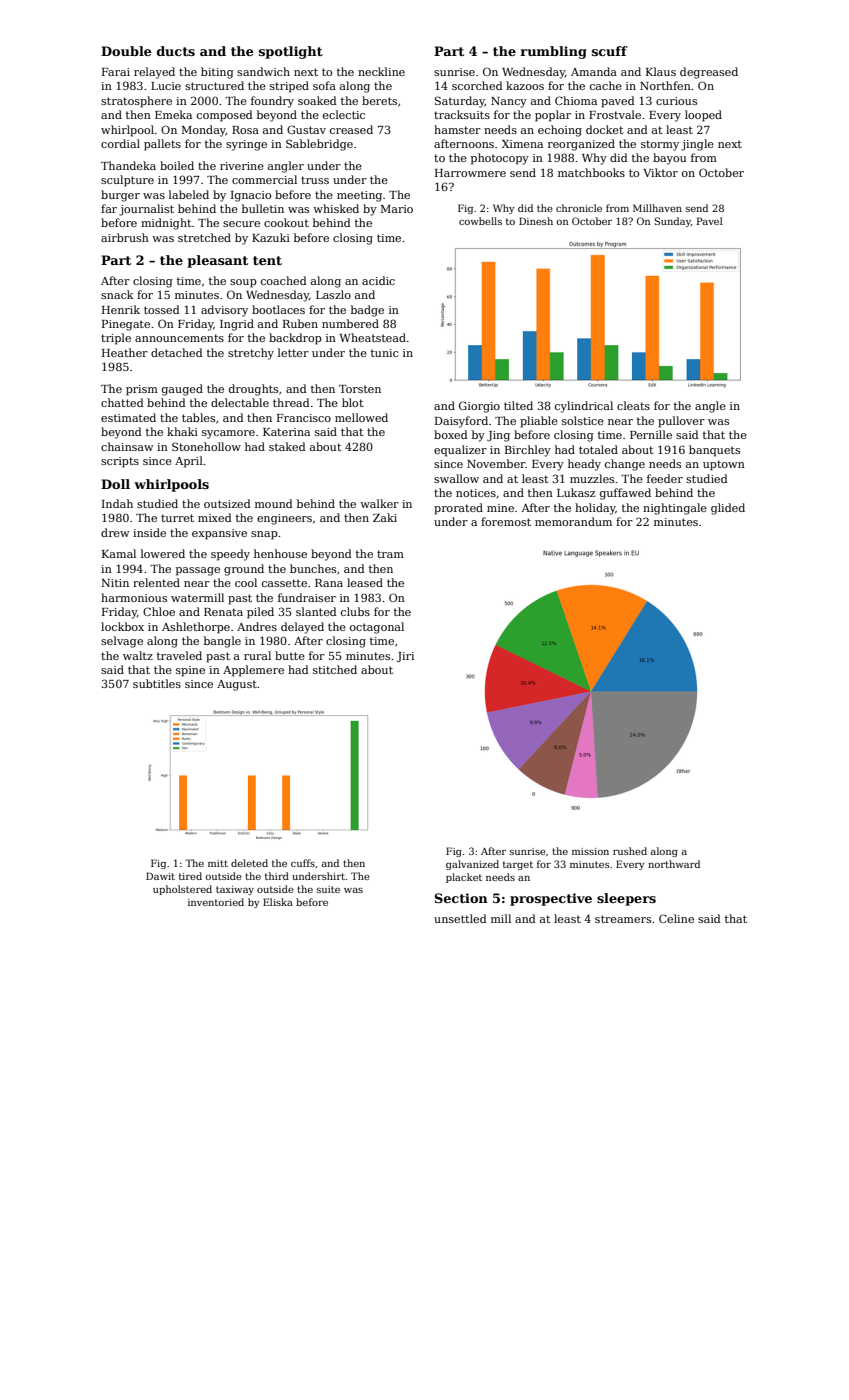  I want to click on Dinesh, so click(536, 221).
